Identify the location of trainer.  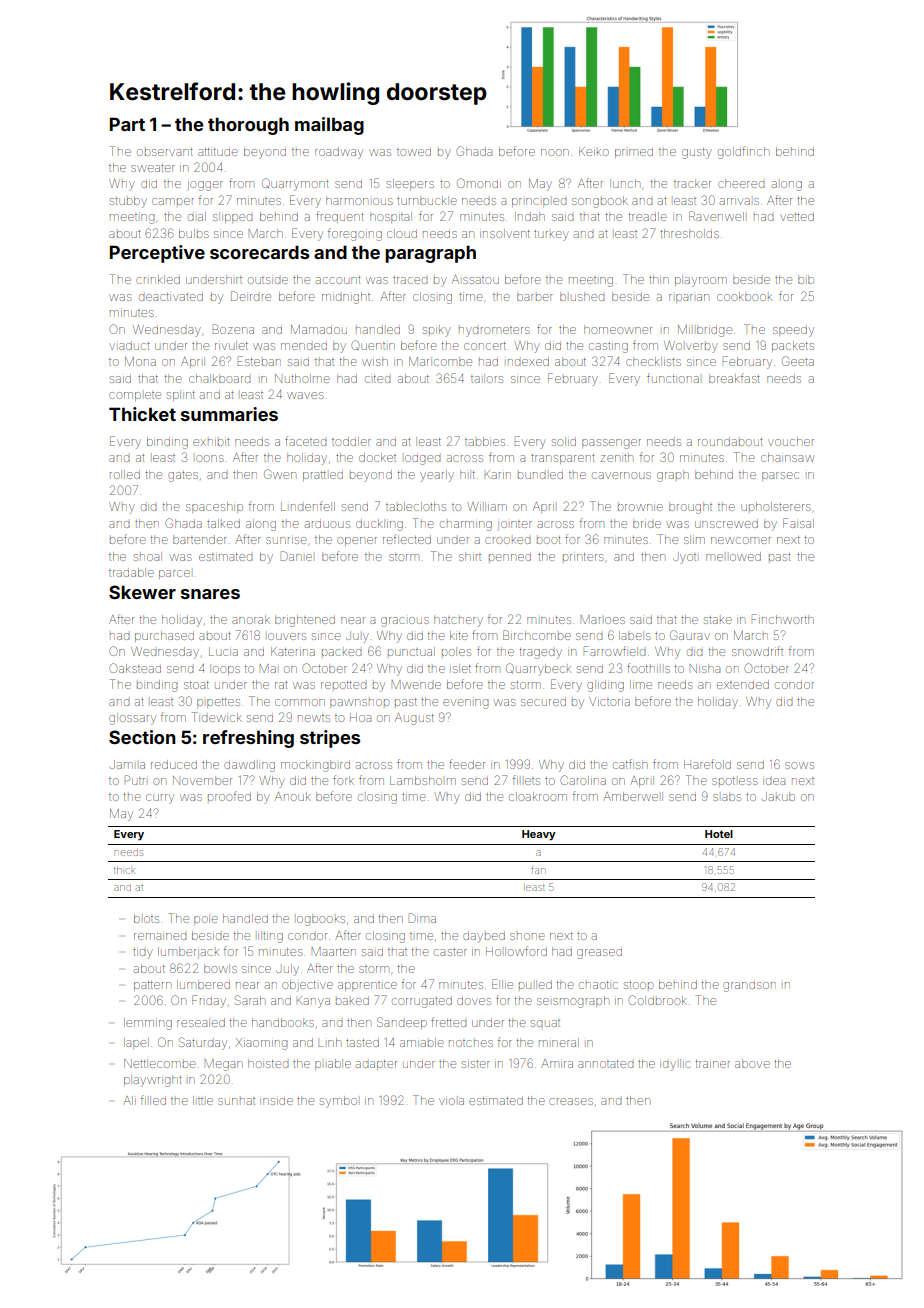
(713, 1064).
